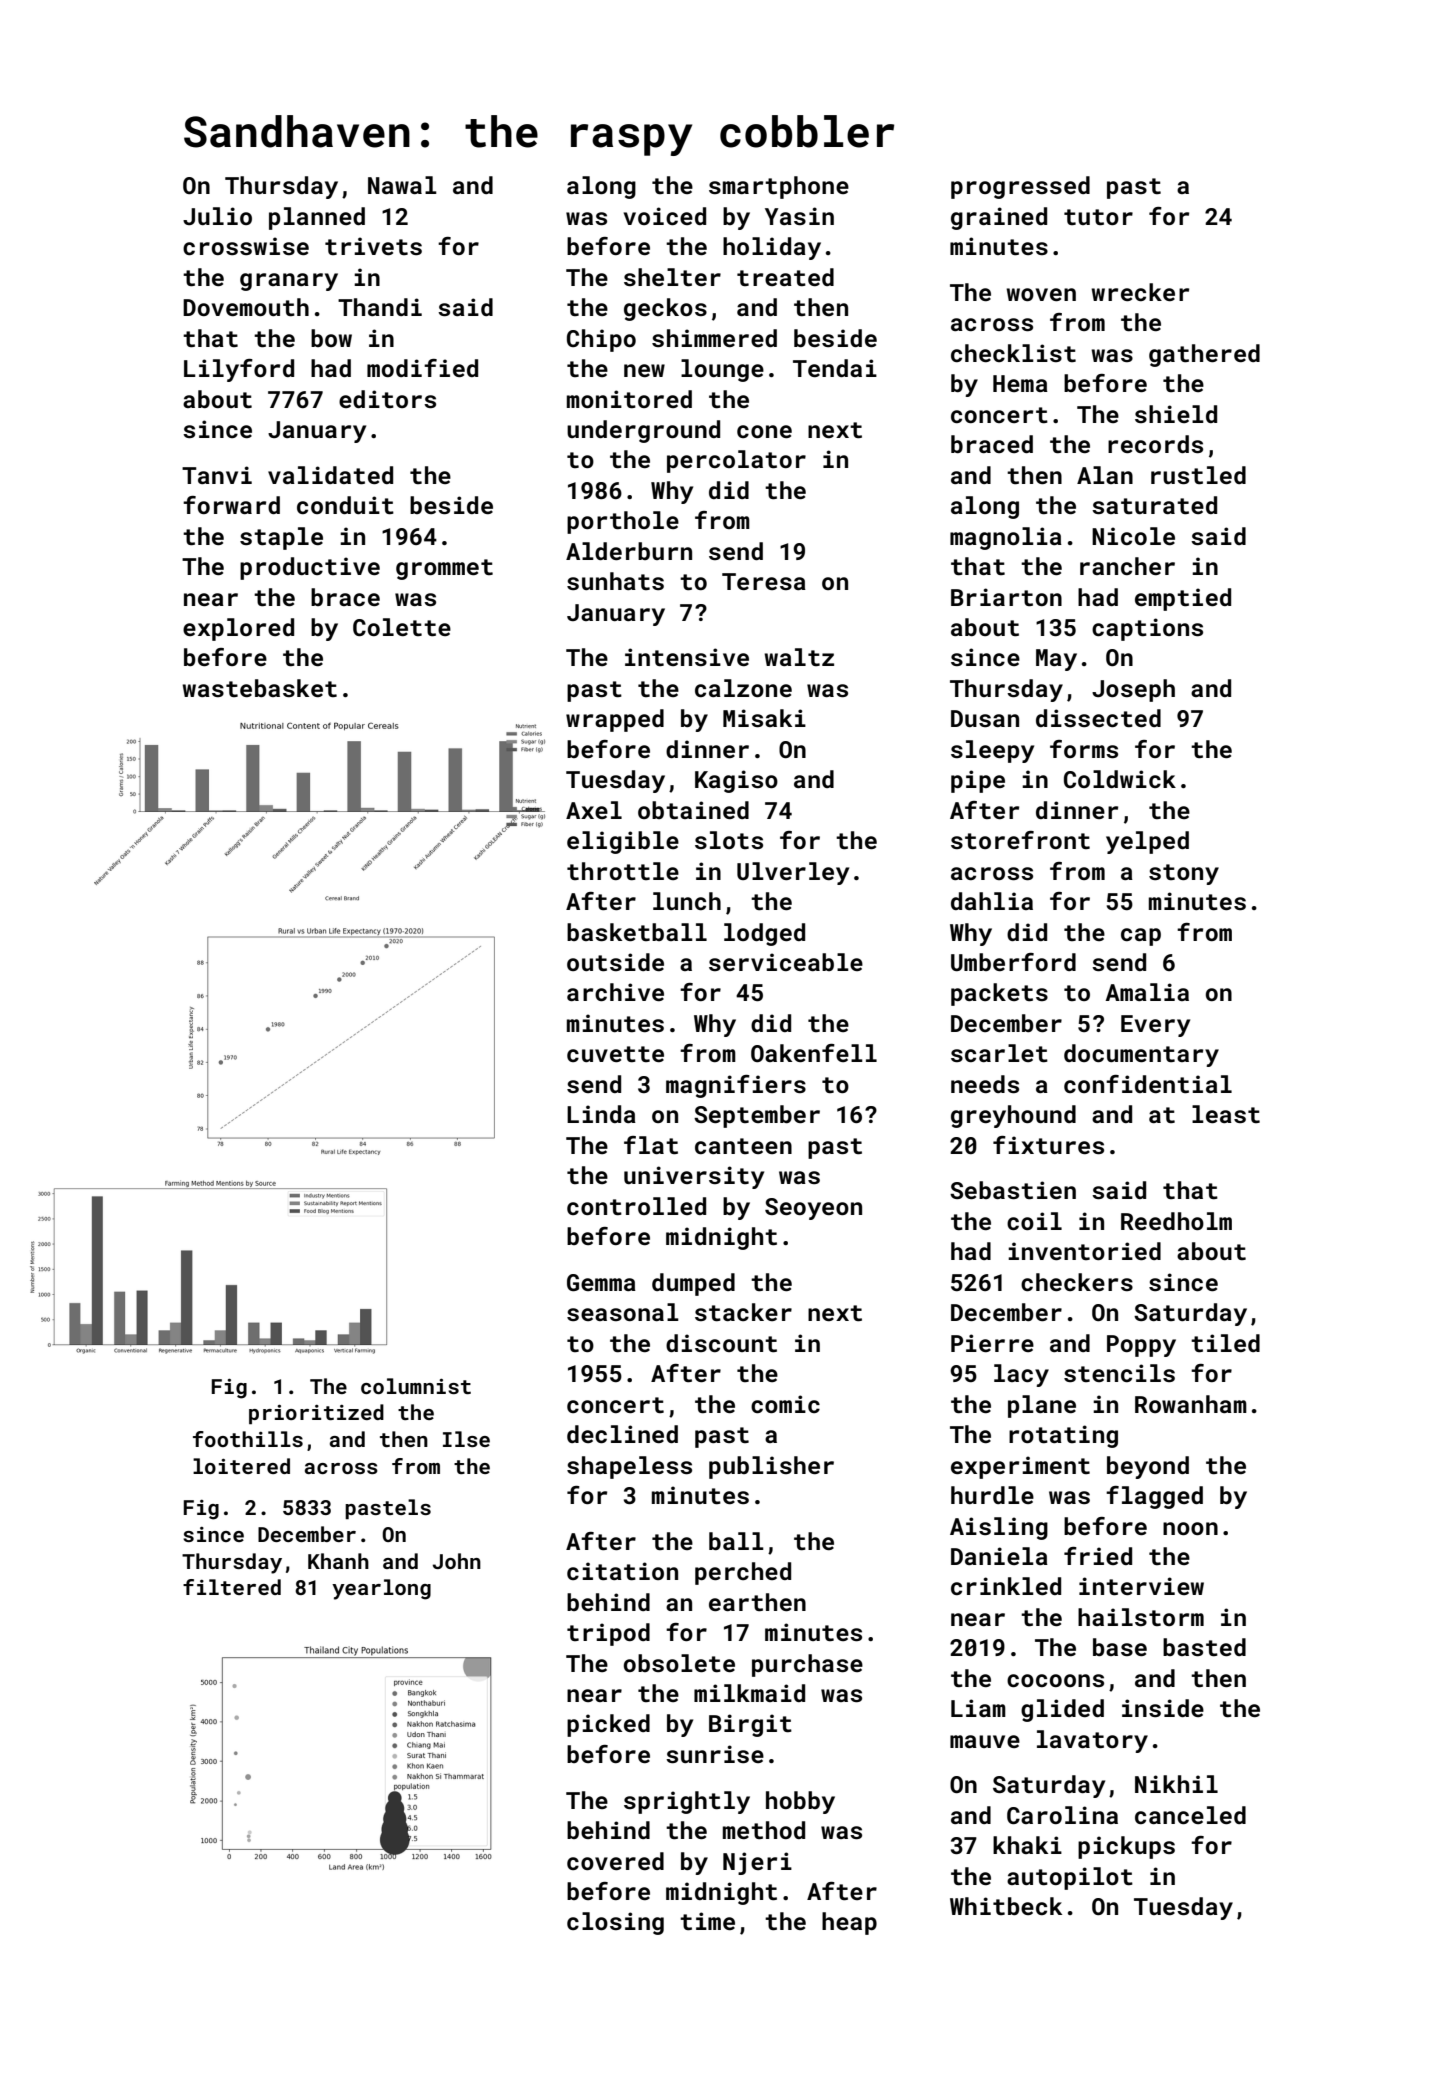 The image size is (1450, 2100). What do you see at coordinates (615, 992) in the screenshot?
I see `archive` at bounding box center [615, 992].
